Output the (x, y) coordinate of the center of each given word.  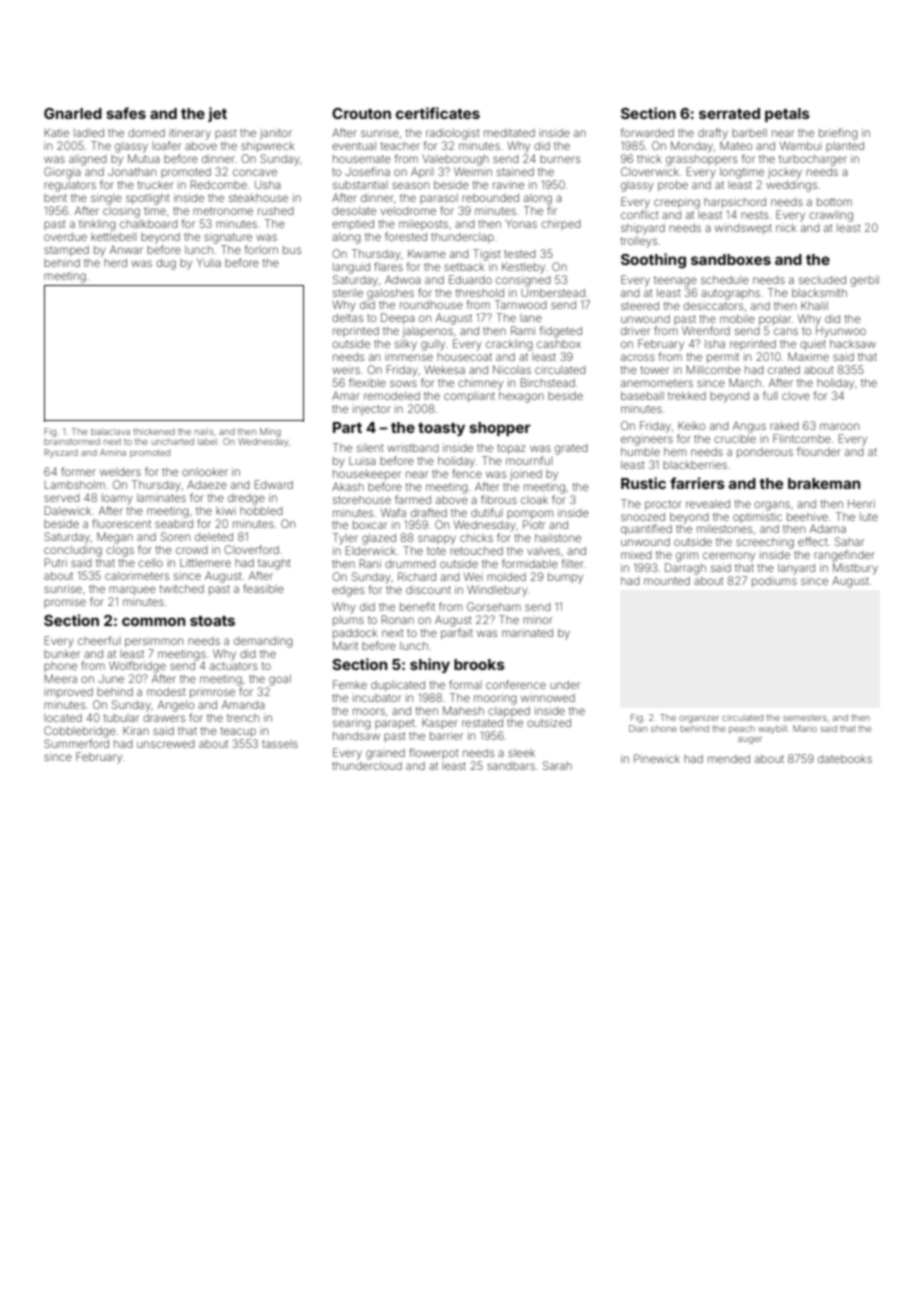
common (153, 621)
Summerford (76, 743)
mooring (495, 699)
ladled (89, 133)
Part (347, 427)
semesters (805, 718)
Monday (692, 147)
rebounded (490, 198)
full (770, 395)
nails (204, 431)
